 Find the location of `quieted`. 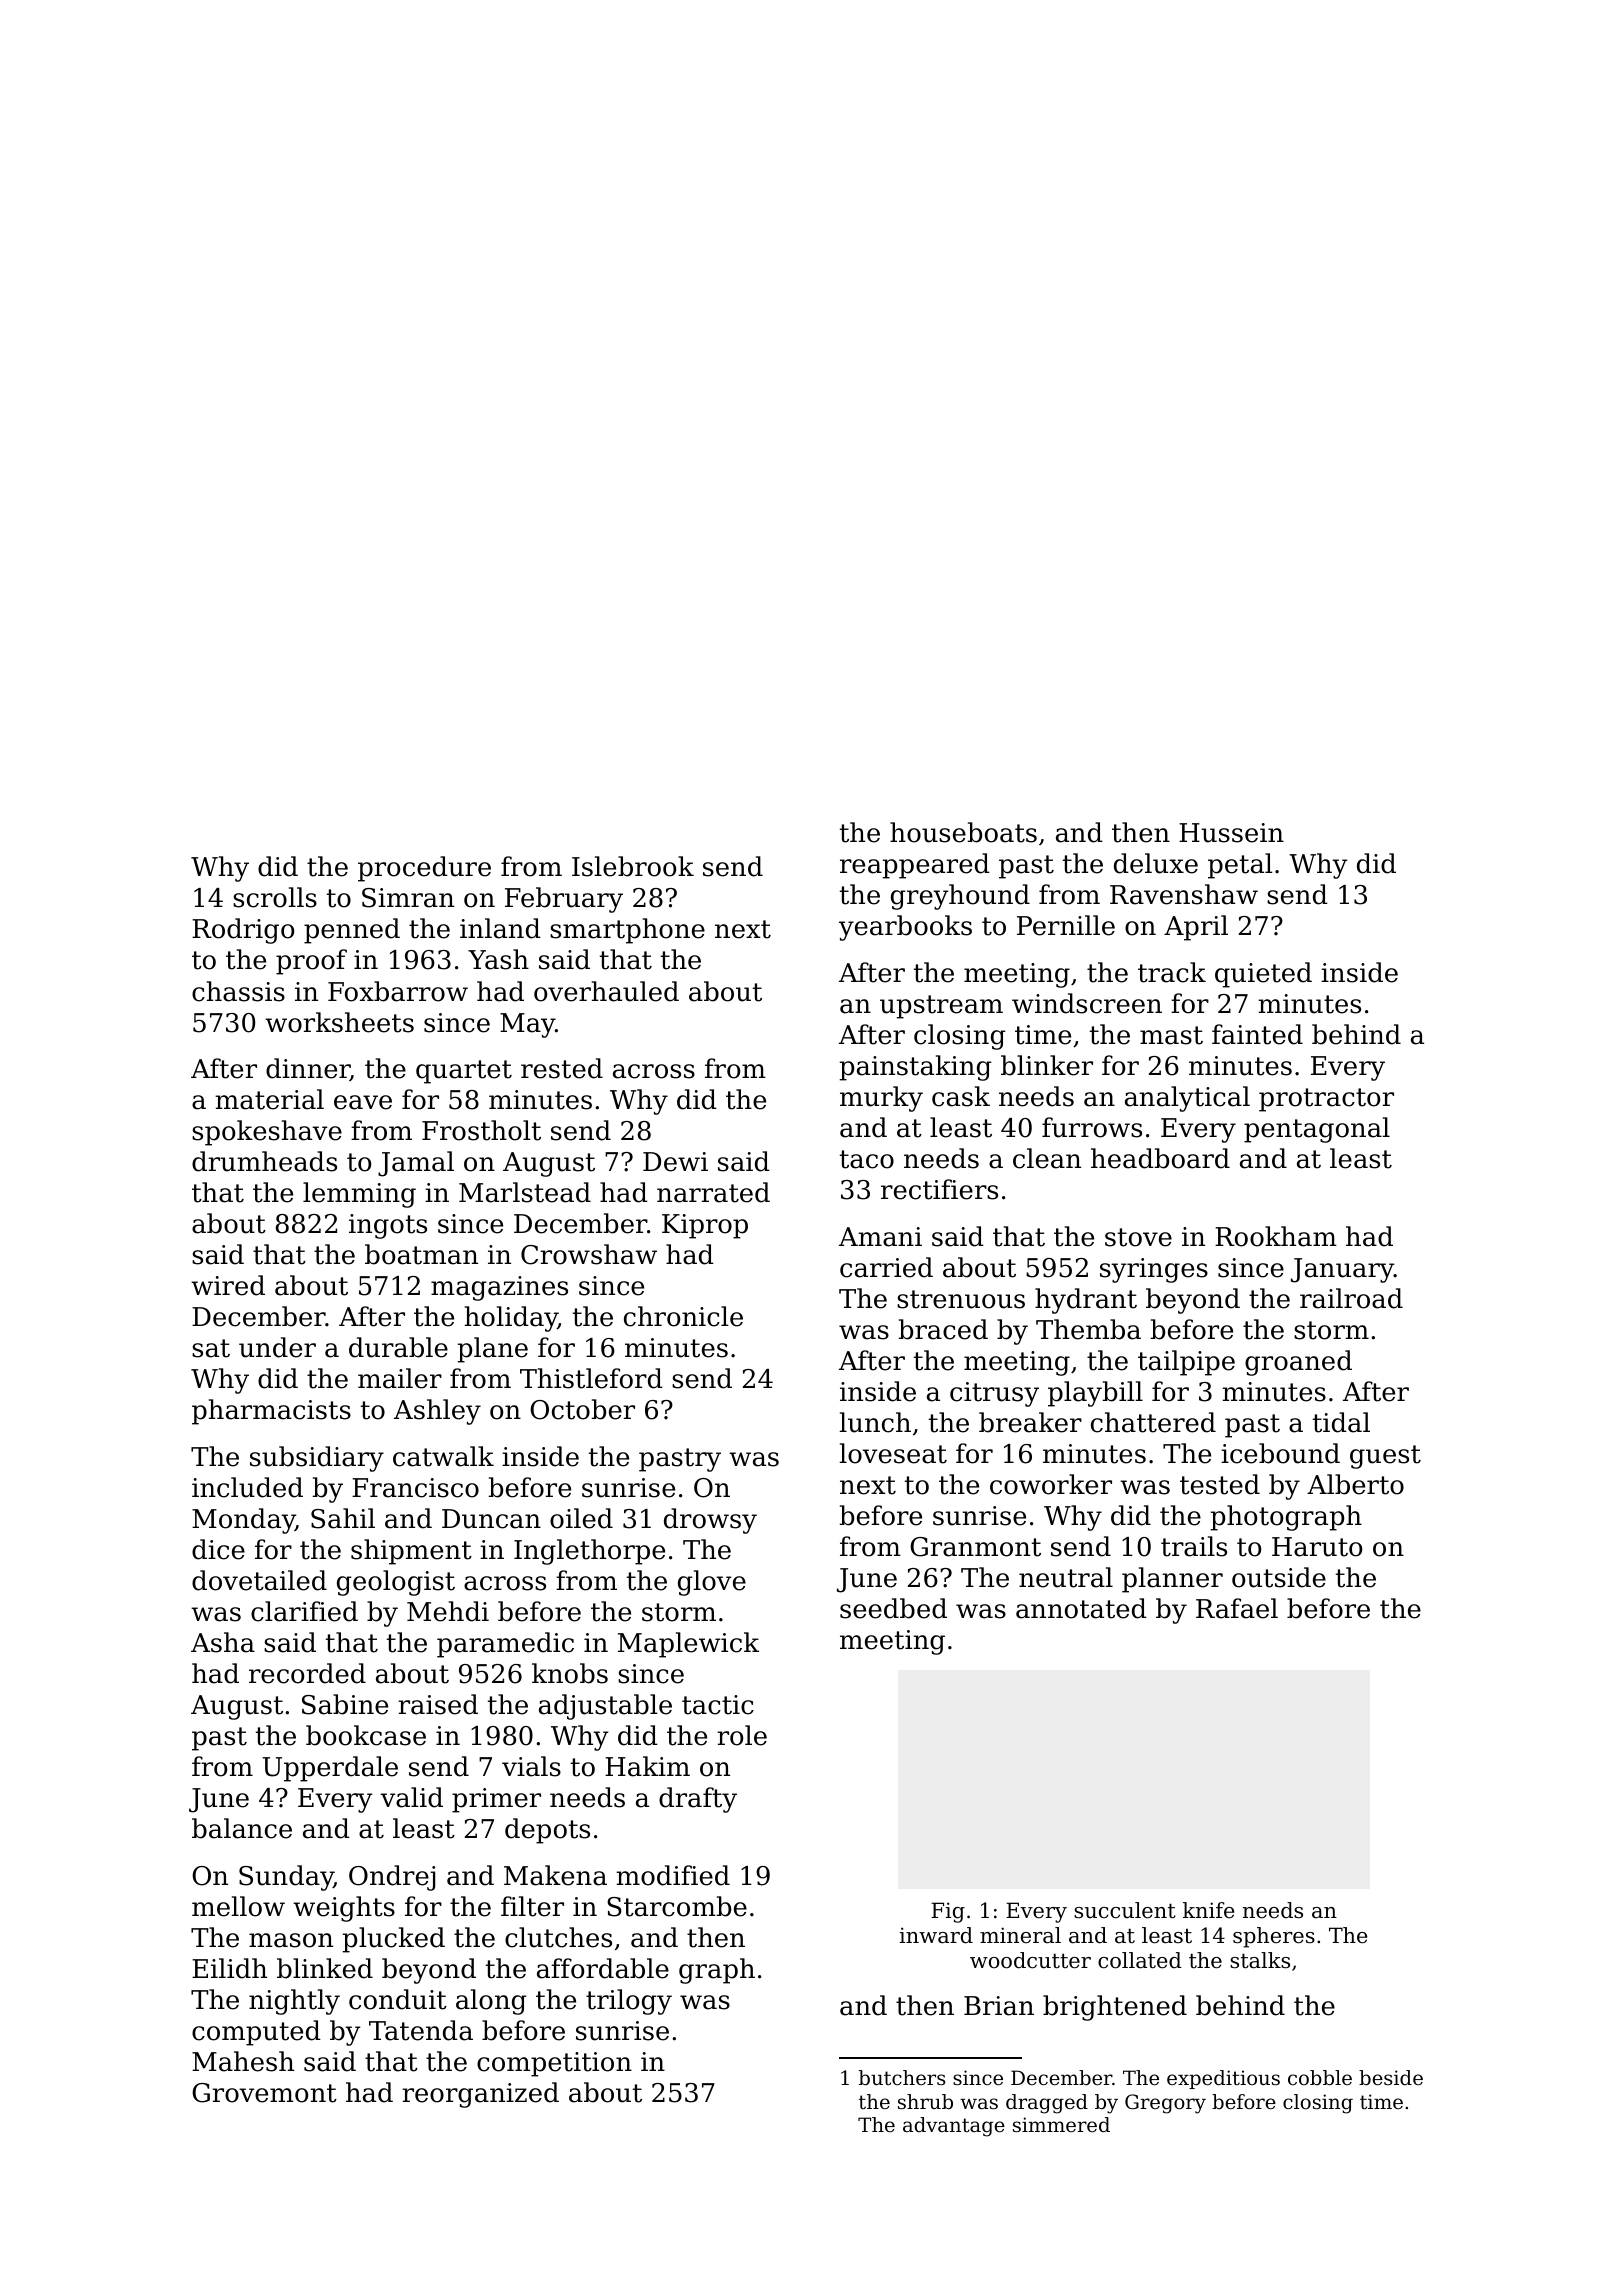

quieted is located at coordinates (1263, 975).
